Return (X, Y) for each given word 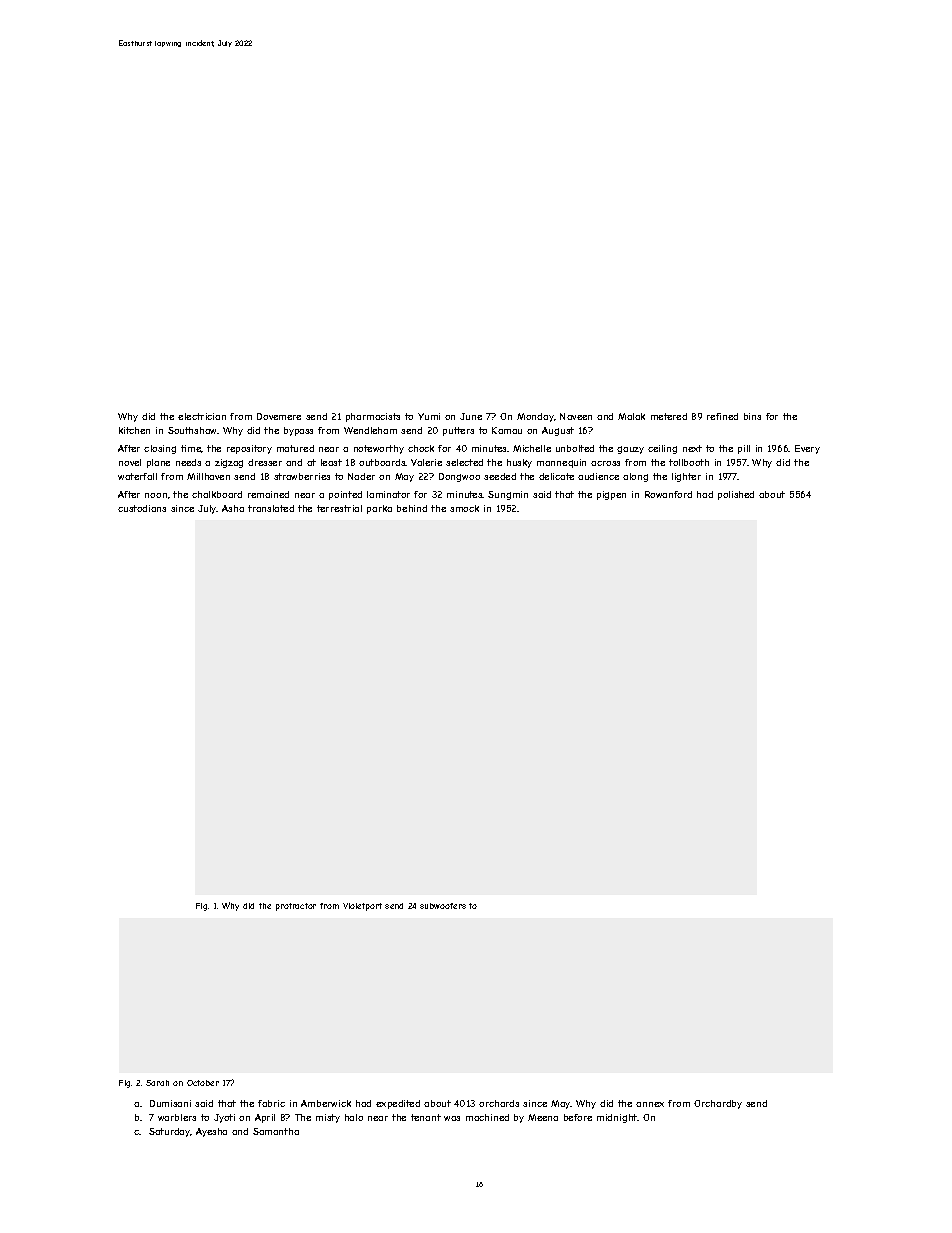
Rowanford (668, 494)
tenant (426, 1117)
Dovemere (279, 416)
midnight (617, 1118)
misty (328, 1118)
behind (412, 508)
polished (736, 495)
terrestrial (339, 508)
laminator (388, 494)
